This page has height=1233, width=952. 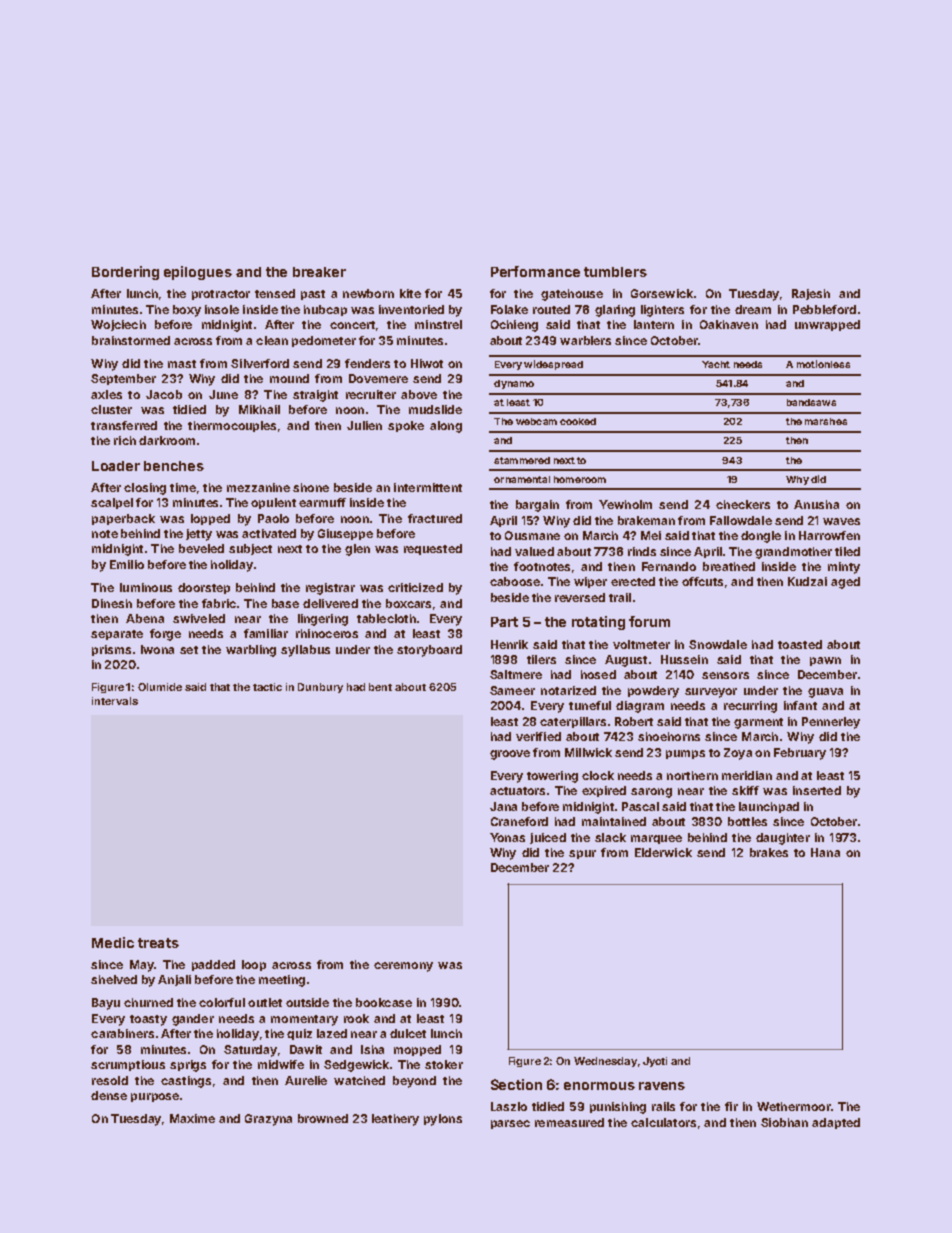 What do you see at coordinates (553, 365) in the page?
I see `widespread` at bounding box center [553, 365].
